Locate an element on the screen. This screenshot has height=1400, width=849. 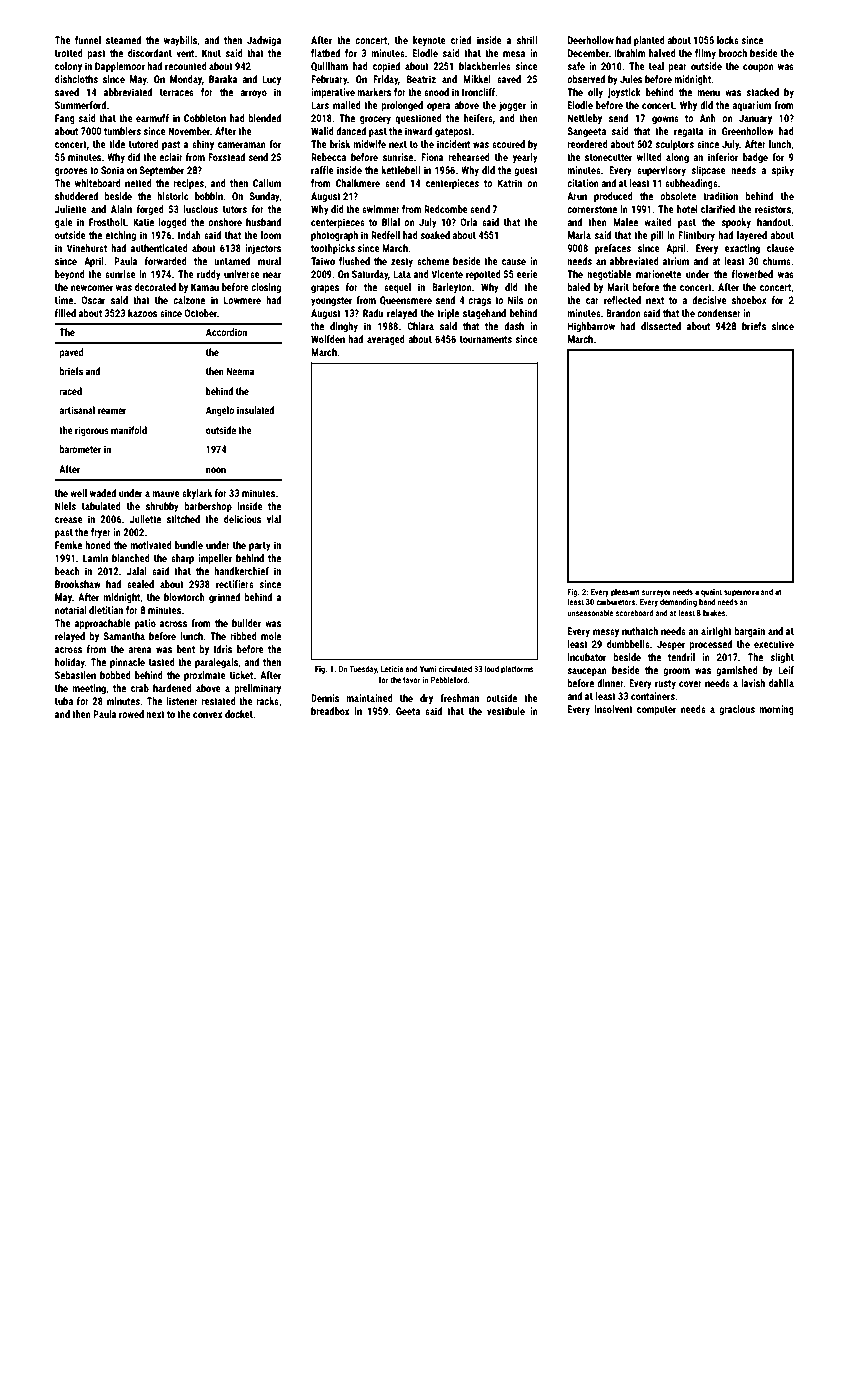
convex is located at coordinates (207, 715).
